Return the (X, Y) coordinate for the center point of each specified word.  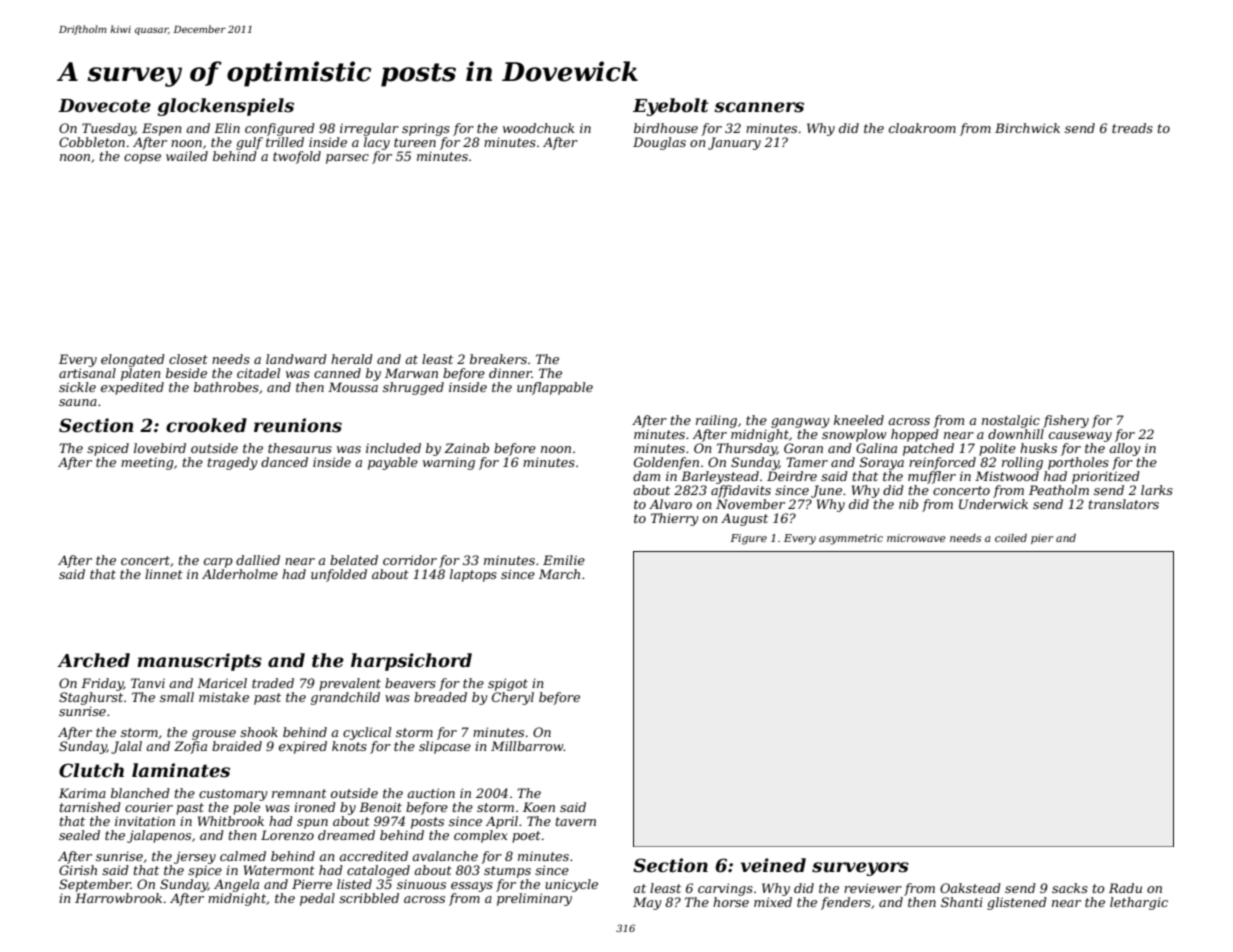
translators (1124, 504)
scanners (759, 107)
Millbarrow (527, 746)
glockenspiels (226, 107)
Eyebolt (671, 107)
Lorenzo (287, 835)
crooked (206, 425)
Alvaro (670, 504)
